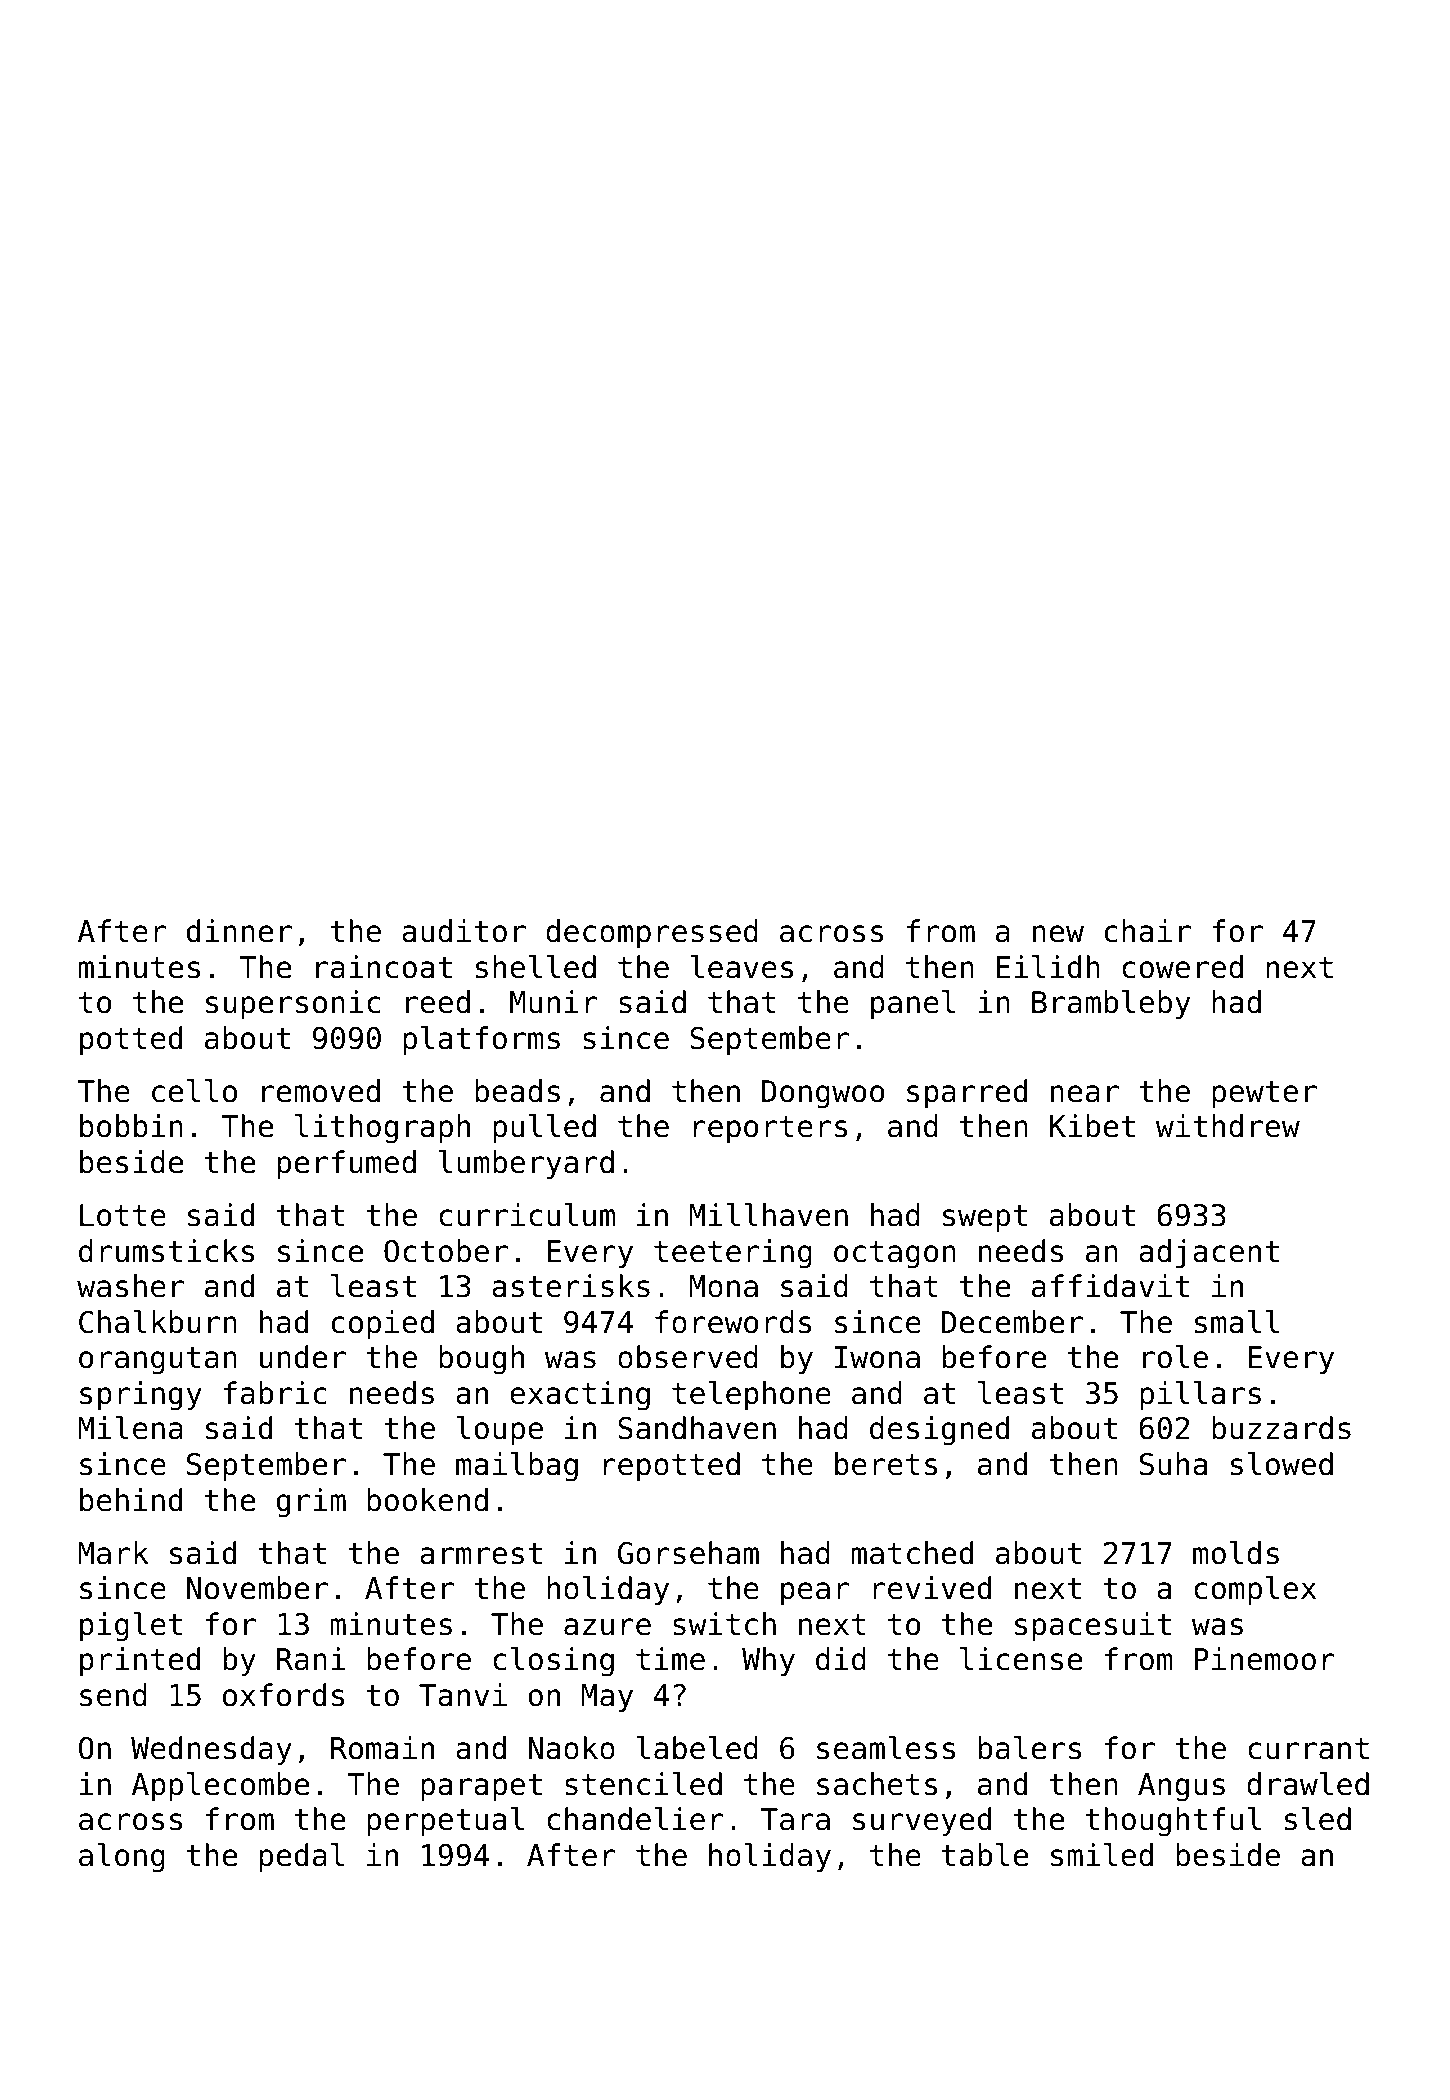 The image size is (1450, 2100). What do you see at coordinates (985, 1855) in the document?
I see `table` at bounding box center [985, 1855].
